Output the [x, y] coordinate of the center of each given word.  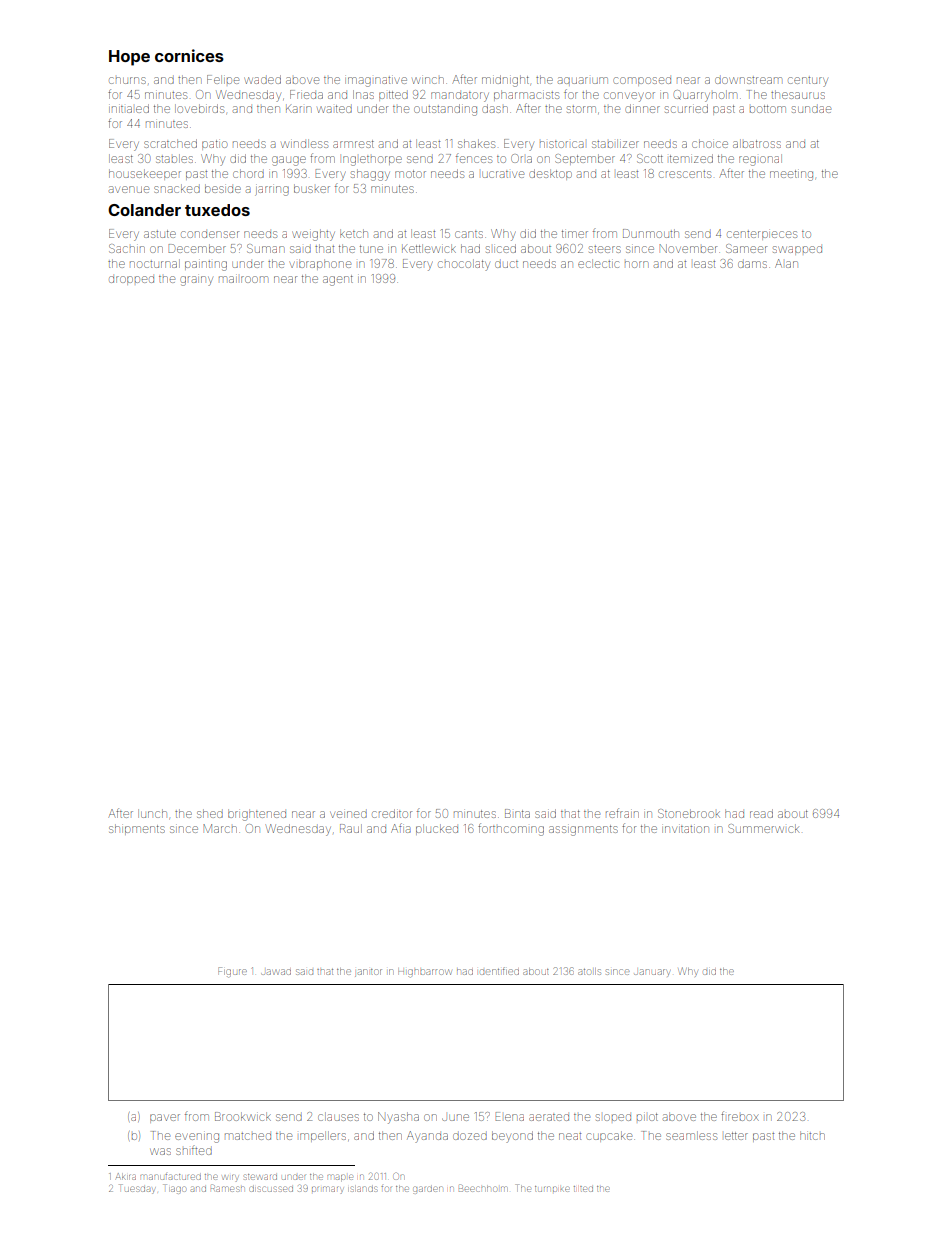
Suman [265, 248]
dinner [642, 108]
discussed [271, 1189]
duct [506, 264]
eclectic [598, 263]
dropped [131, 280]
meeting [791, 175]
